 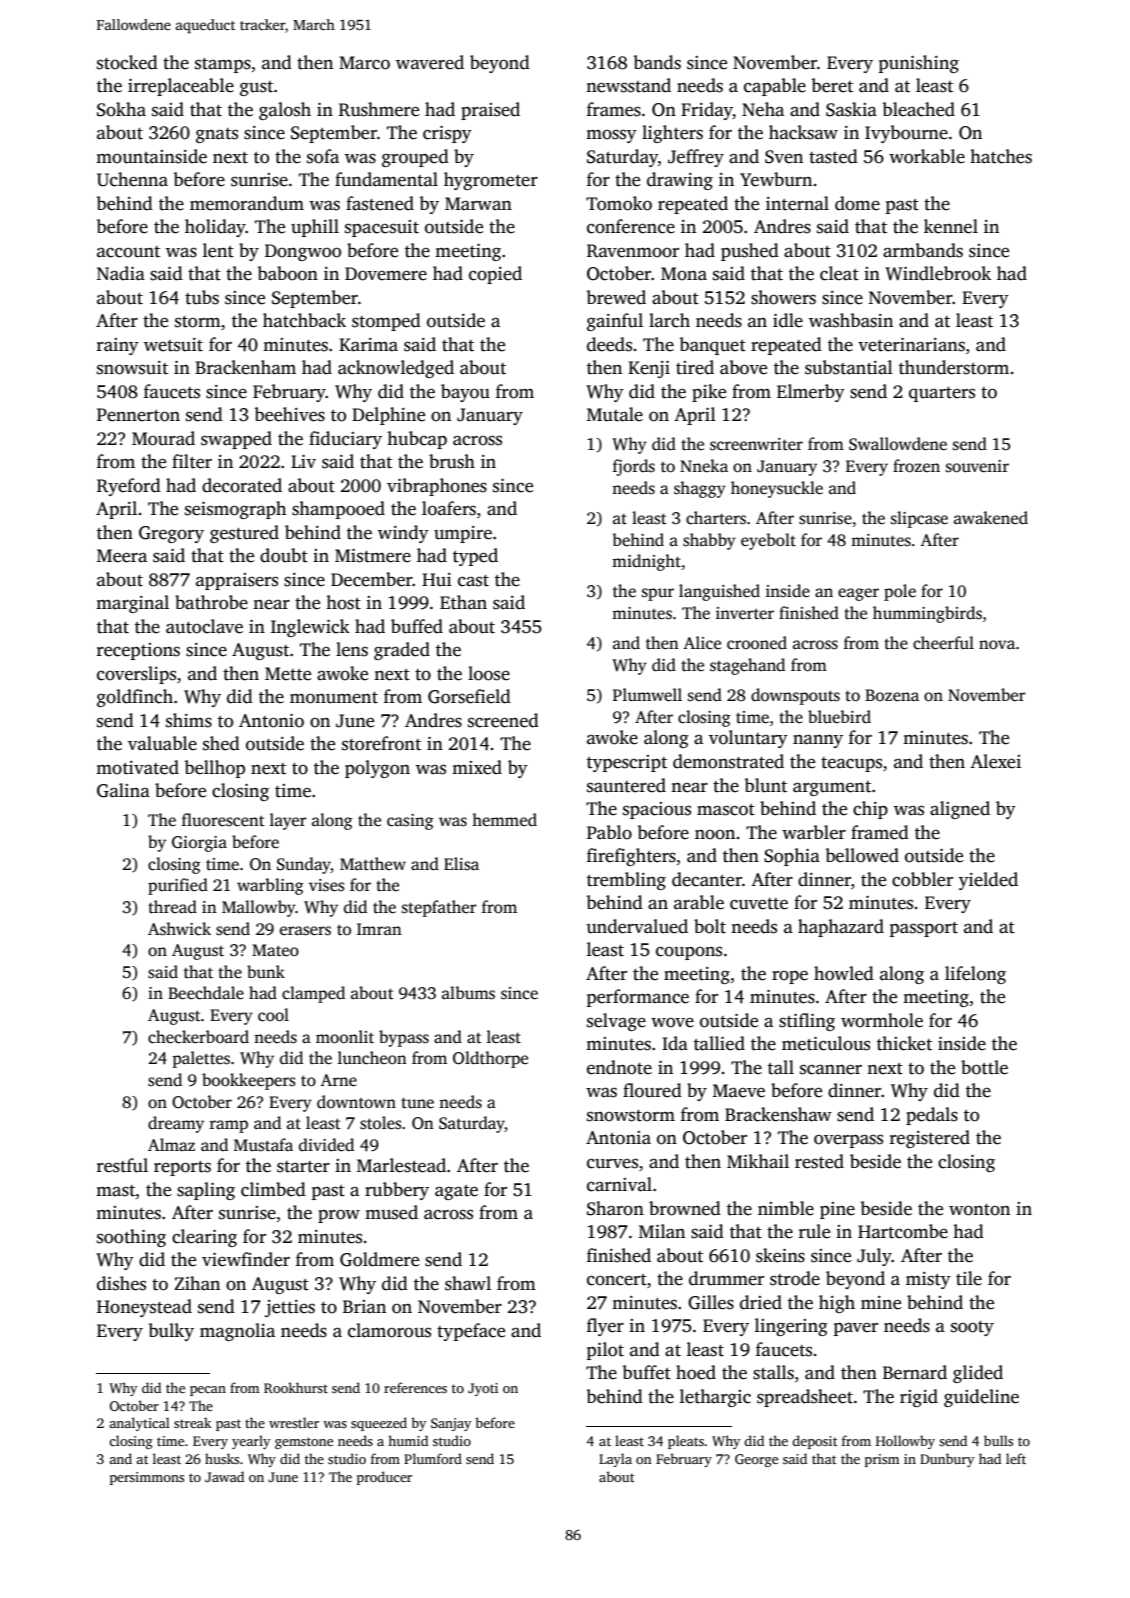 What do you see at coordinates (856, 1329) in the screenshot?
I see `paver` at bounding box center [856, 1329].
